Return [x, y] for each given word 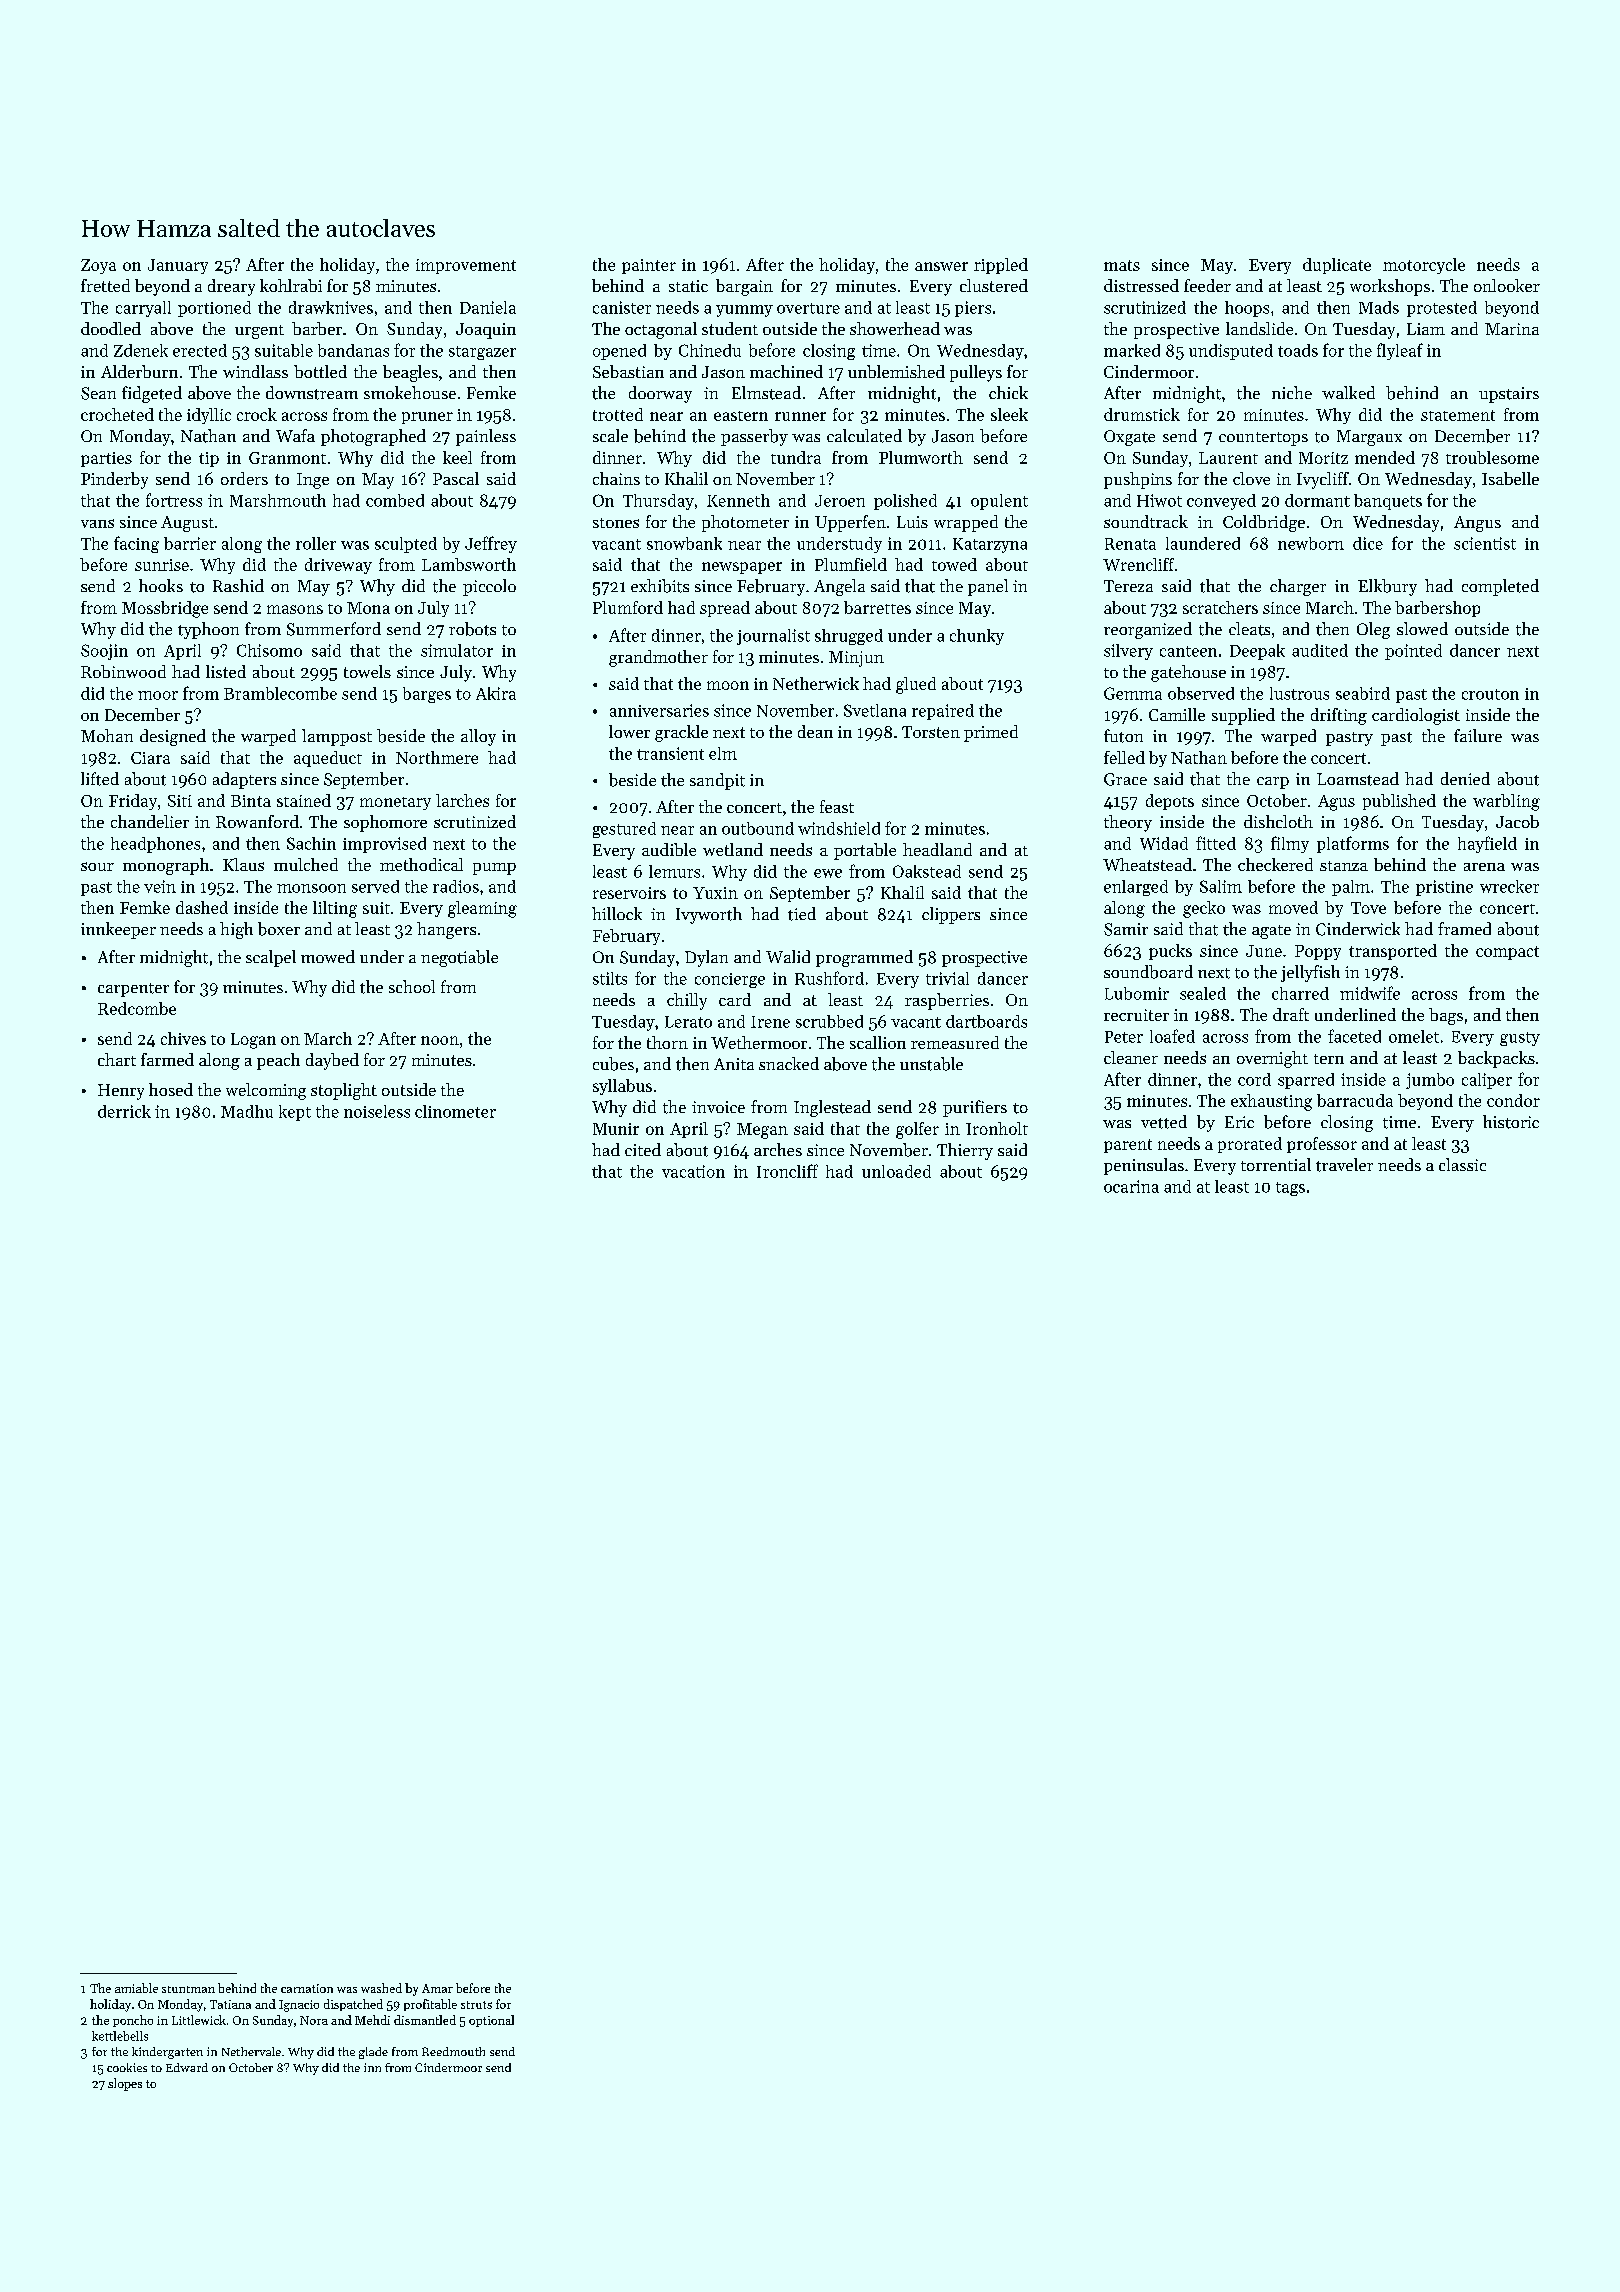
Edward [187, 2067]
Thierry [965, 1151]
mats [1122, 265]
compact [1507, 953]
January [178, 266]
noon [440, 1040]
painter [649, 266]
